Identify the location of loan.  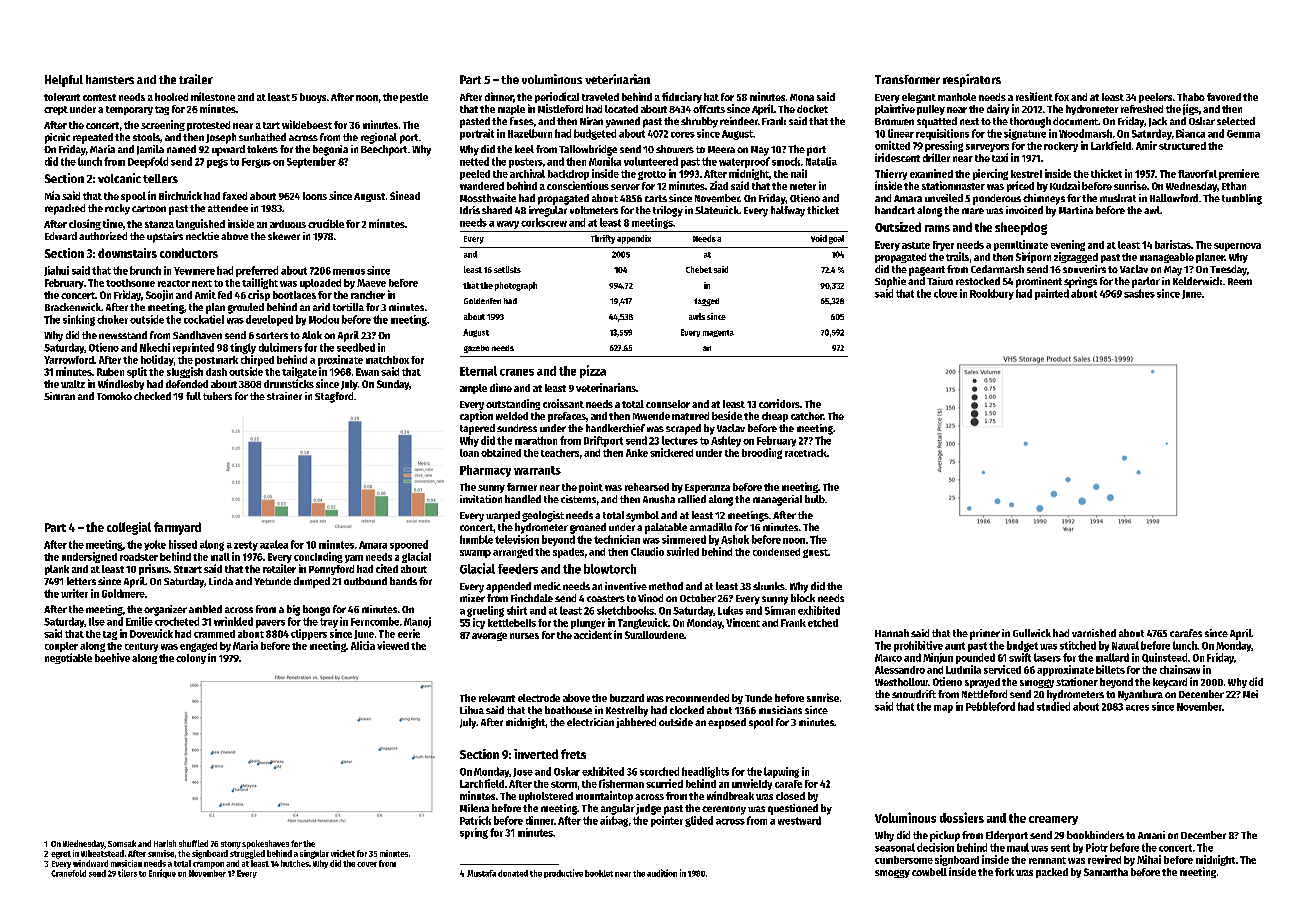
(469, 453).
